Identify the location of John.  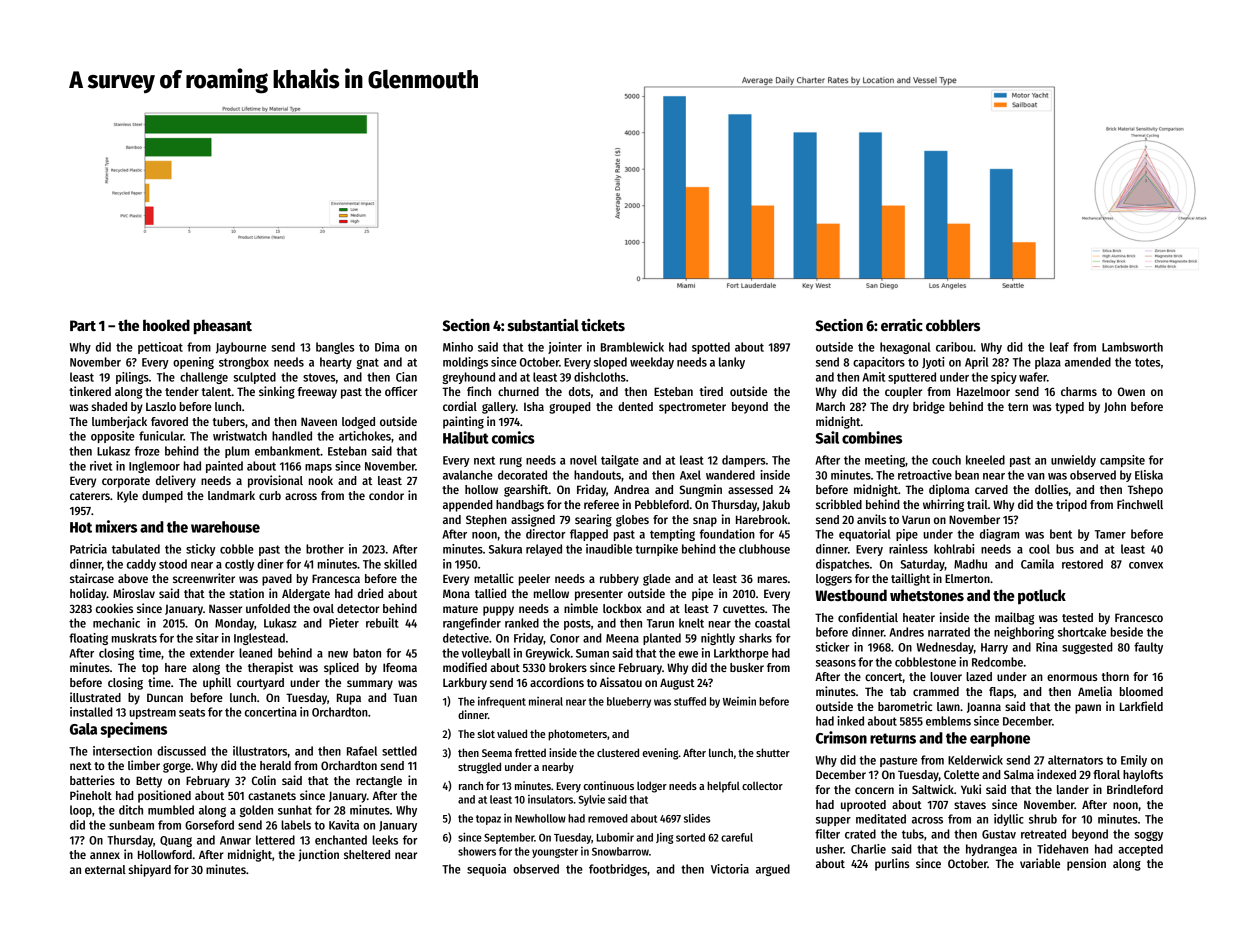
(1115, 407).
